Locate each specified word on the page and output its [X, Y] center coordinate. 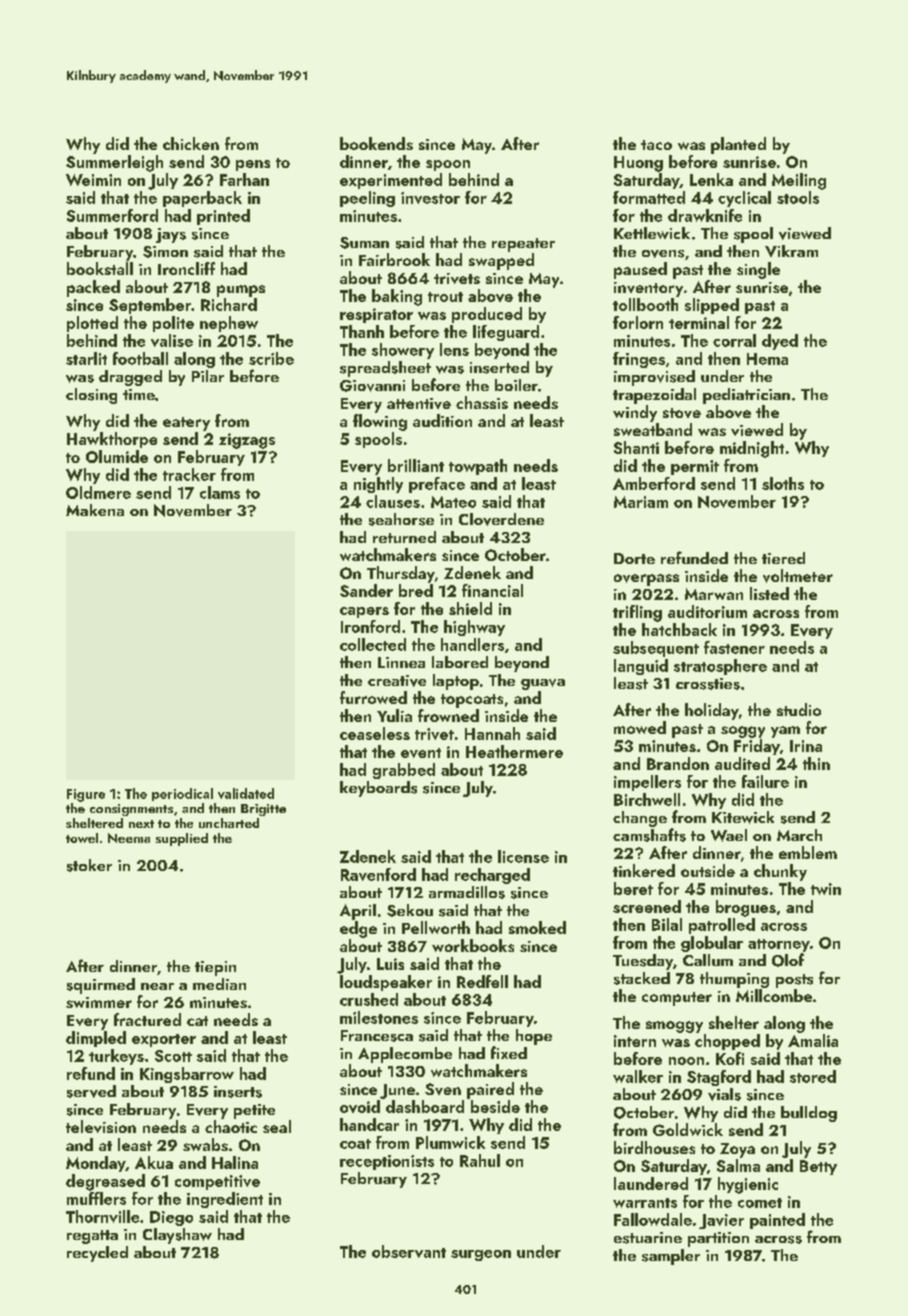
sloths [783, 483]
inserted [499, 367]
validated [246, 793]
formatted [649, 197]
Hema [767, 359]
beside [495, 1106]
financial [492, 590]
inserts [238, 1092]
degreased [105, 1182]
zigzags [247, 441]
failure [765, 781]
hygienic [748, 1185]
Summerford [112, 215]
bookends [376, 143]
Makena [95, 510]
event [421, 753]
